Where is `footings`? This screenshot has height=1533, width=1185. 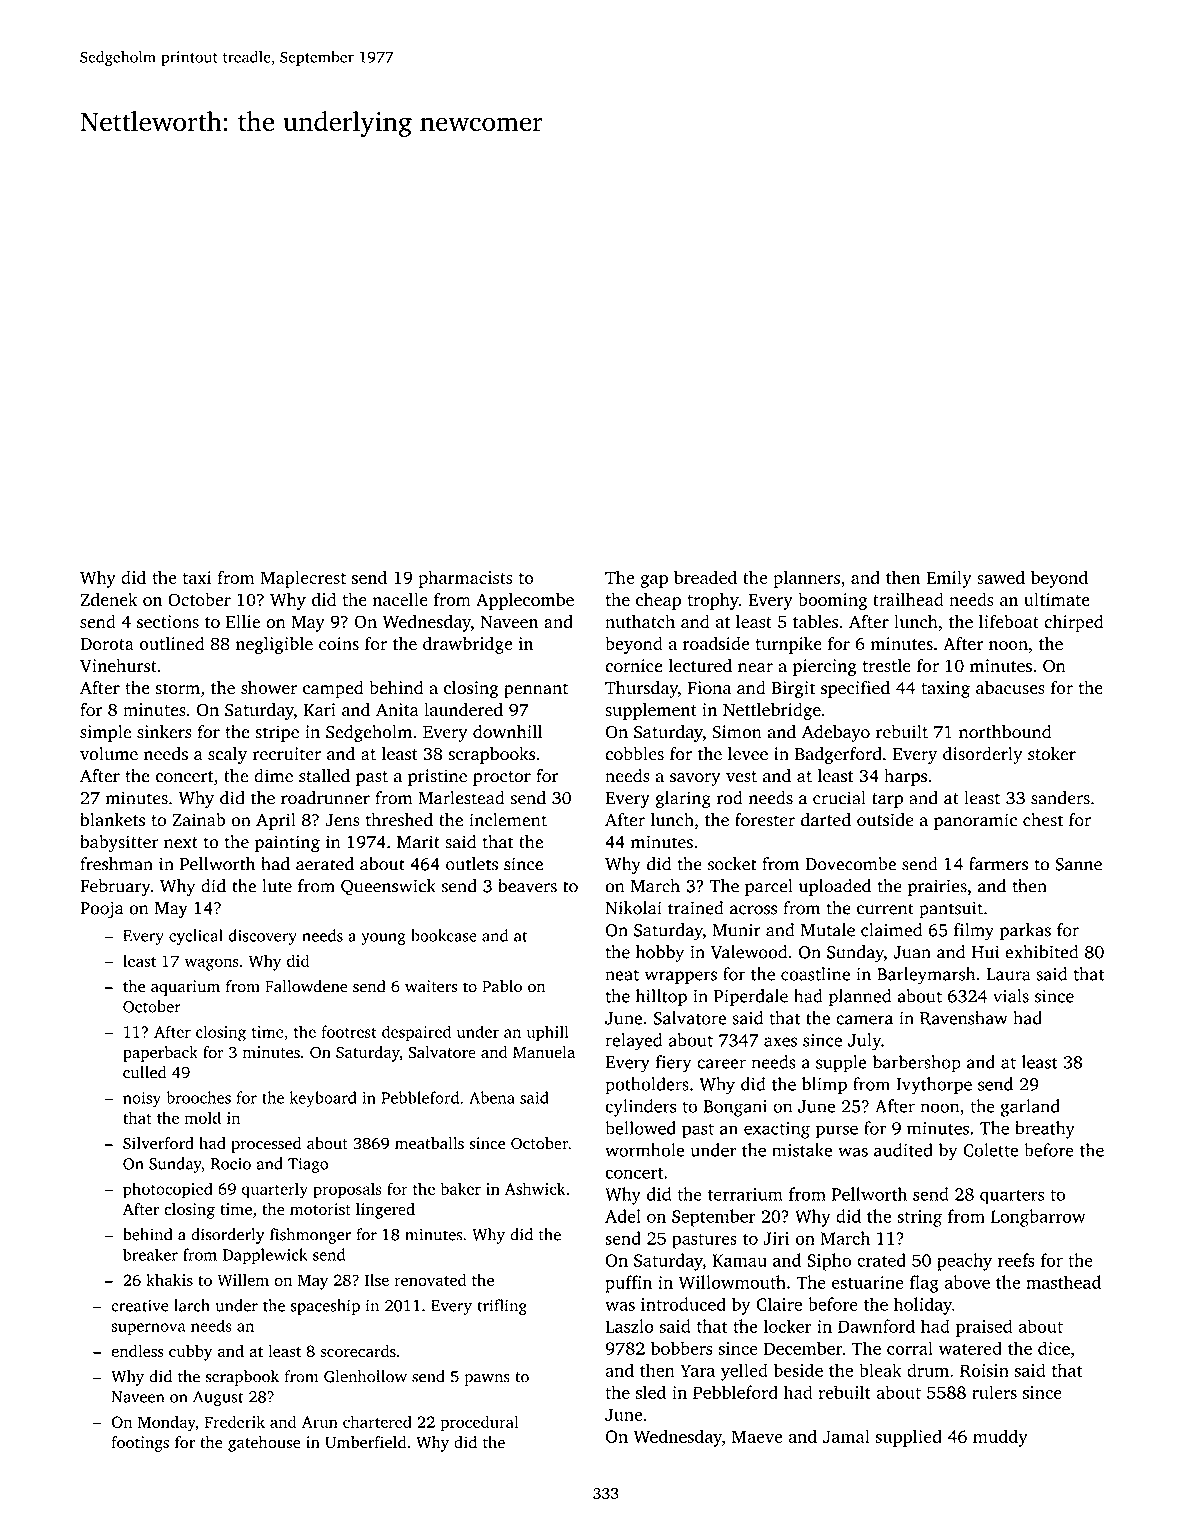 footings is located at coordinates (140, 1444).
